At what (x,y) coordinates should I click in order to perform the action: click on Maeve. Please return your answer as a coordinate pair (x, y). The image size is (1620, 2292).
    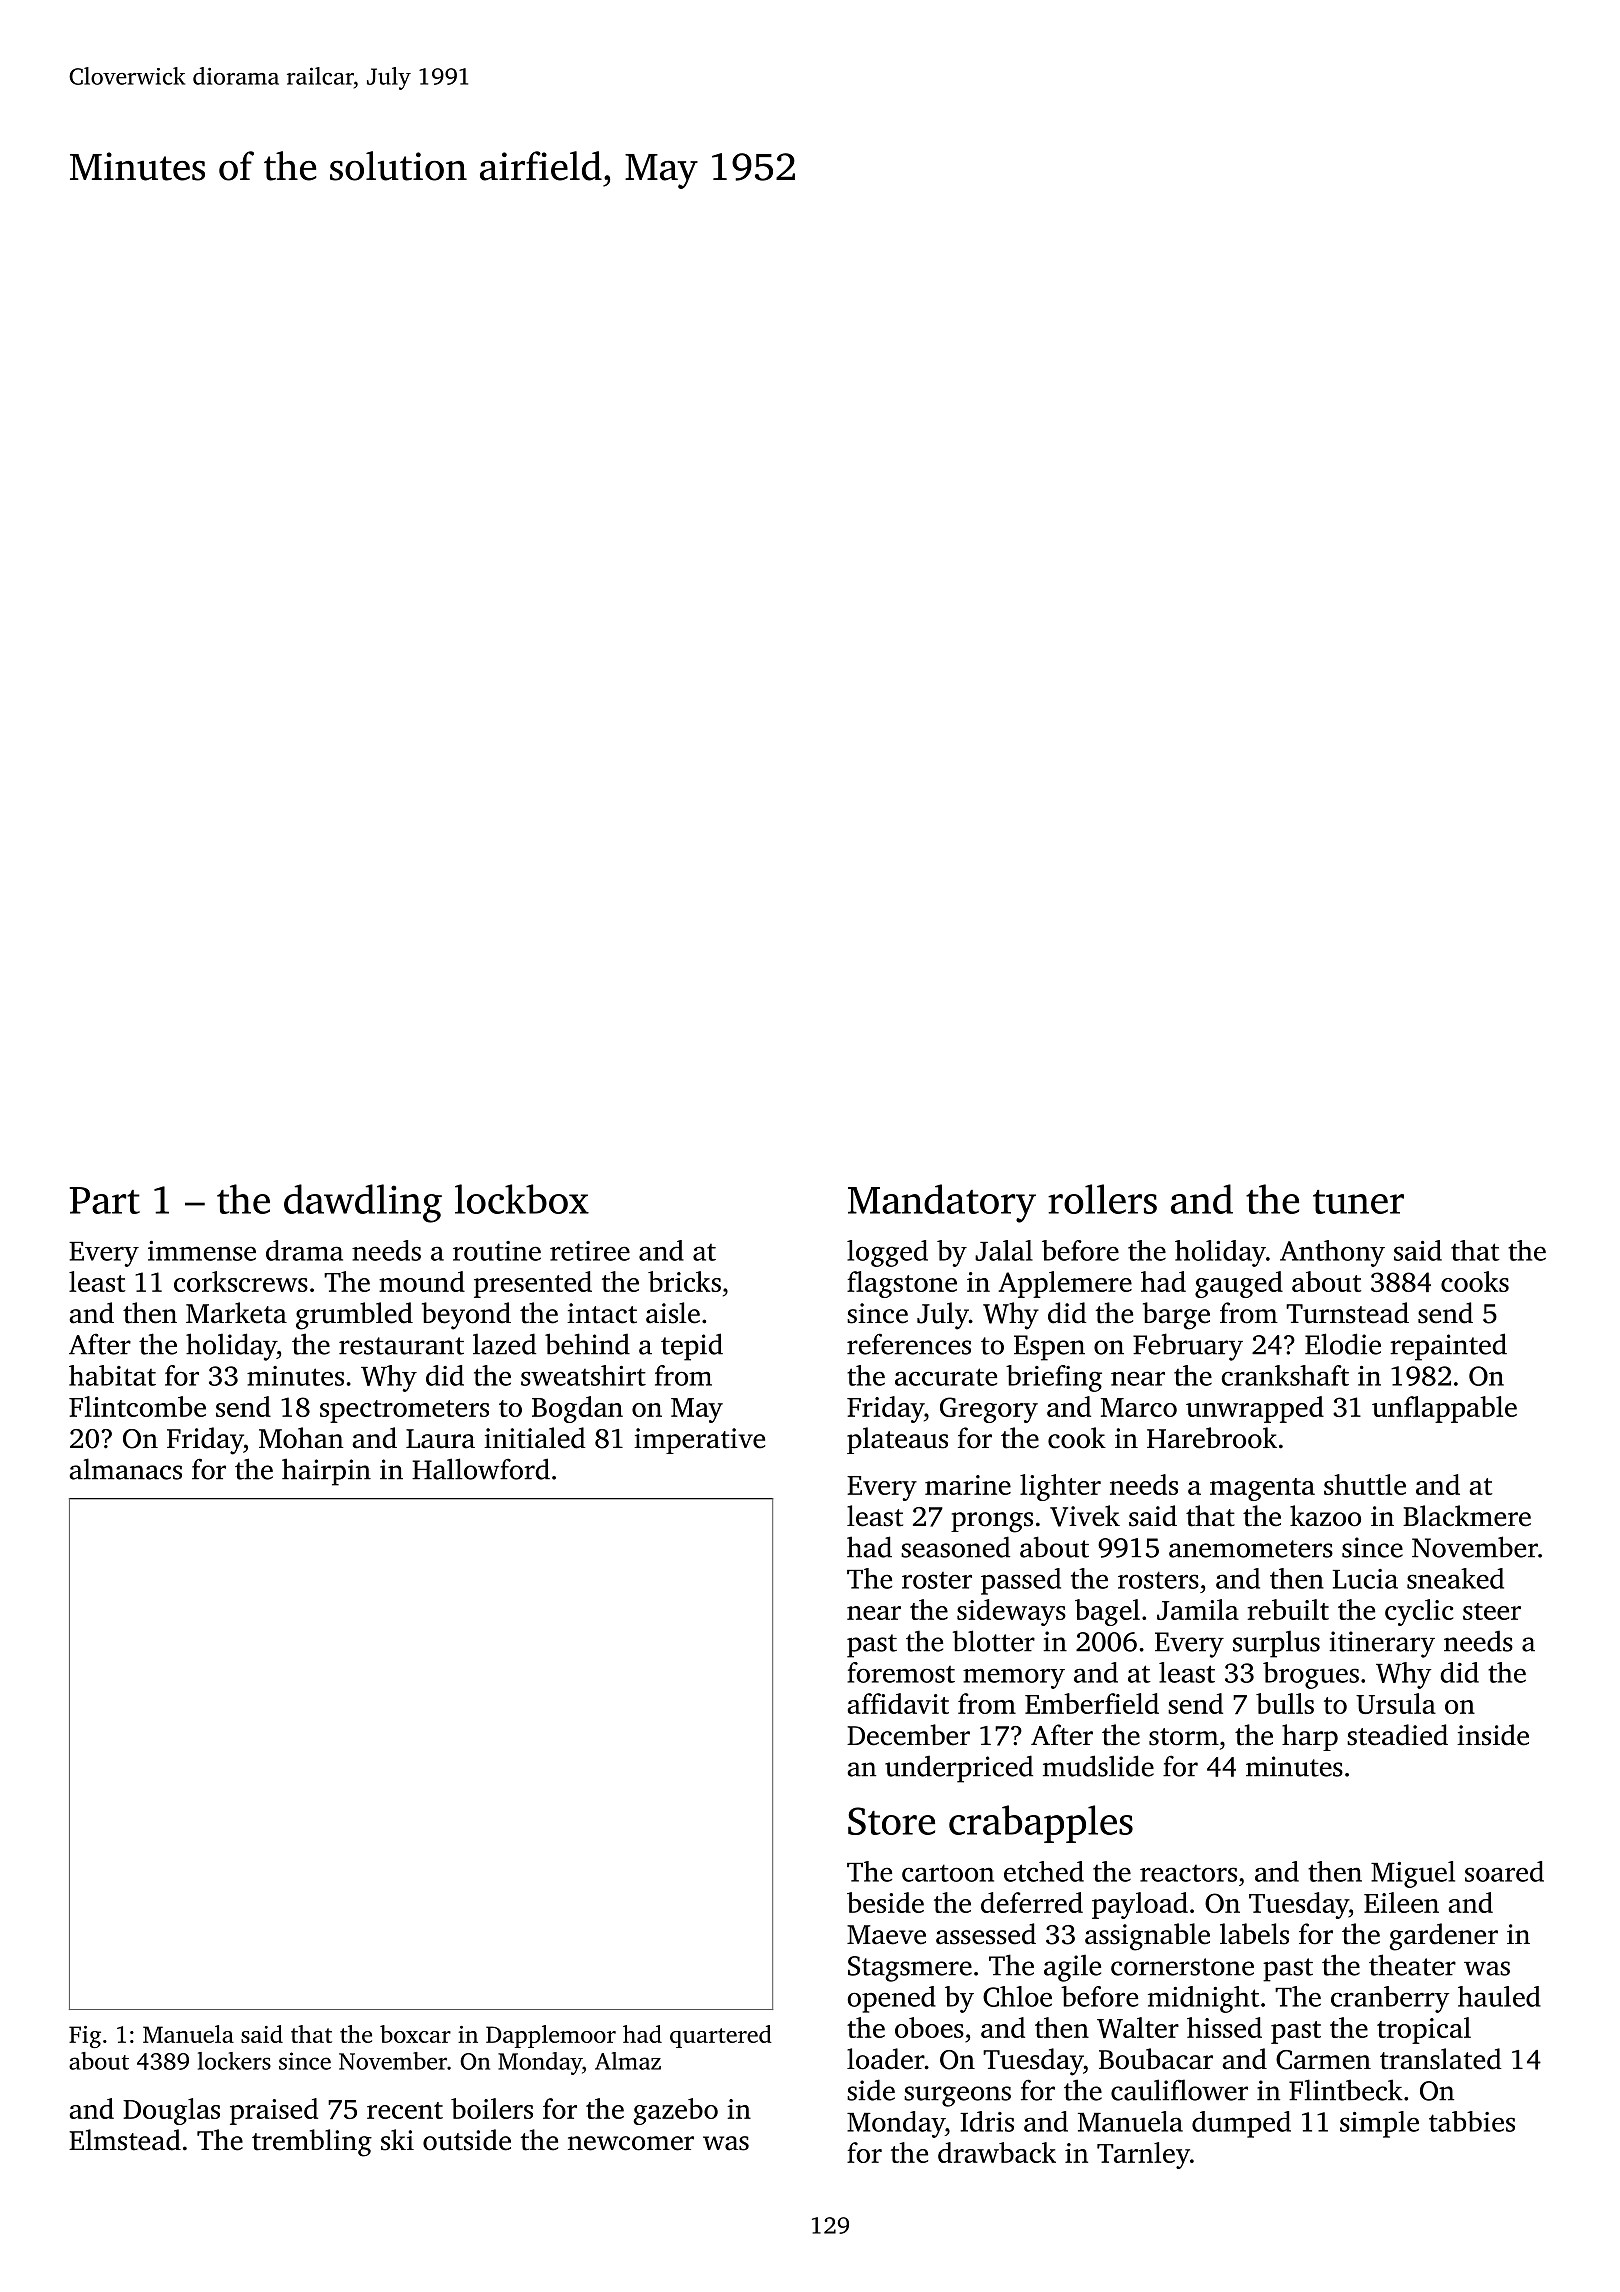
    Looking at the image, I should click on (886, 1935).
